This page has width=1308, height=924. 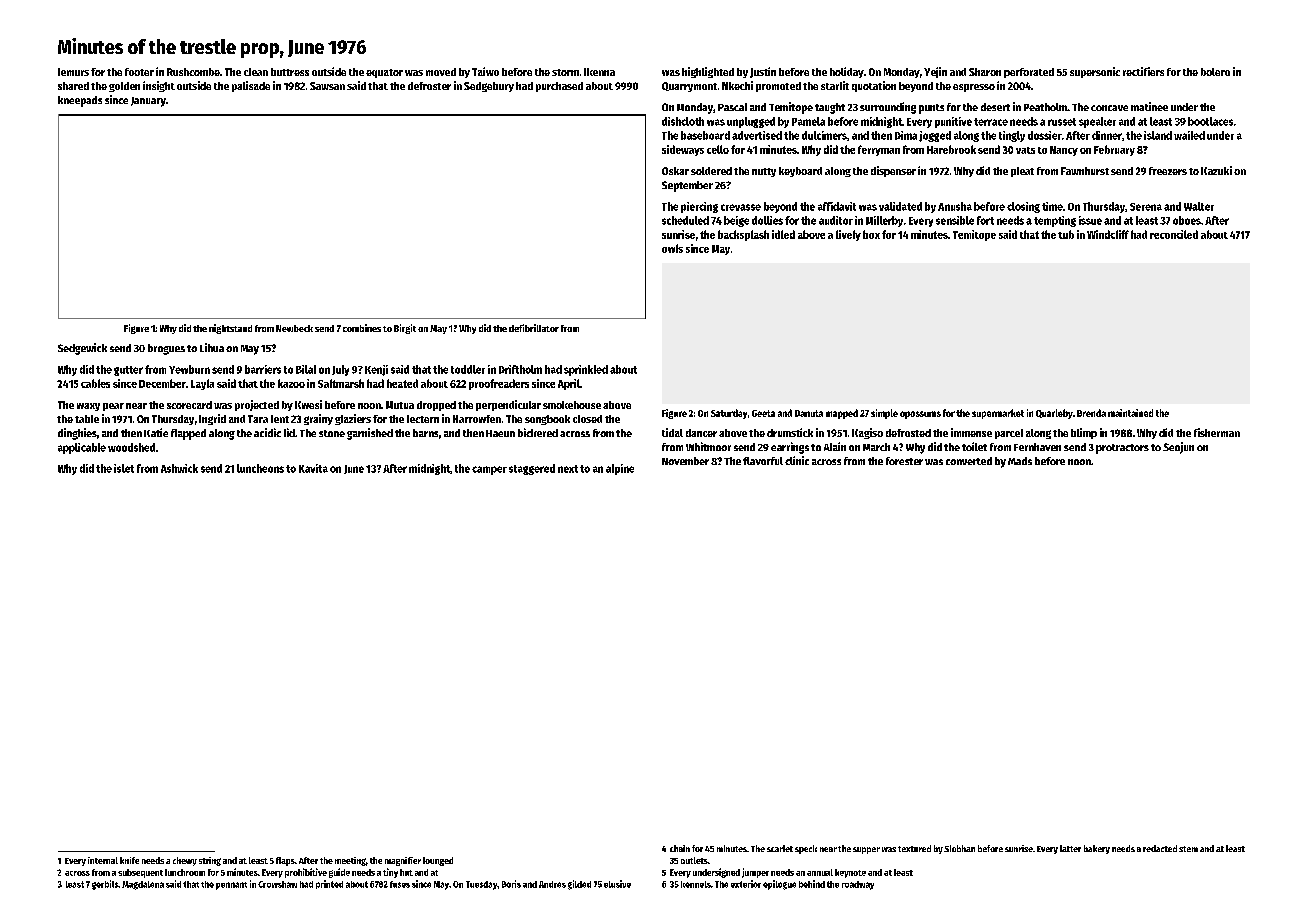 What do you see at coordinates (124, 468) in the page?
I see `islet` at bounding box center [124, 468].
